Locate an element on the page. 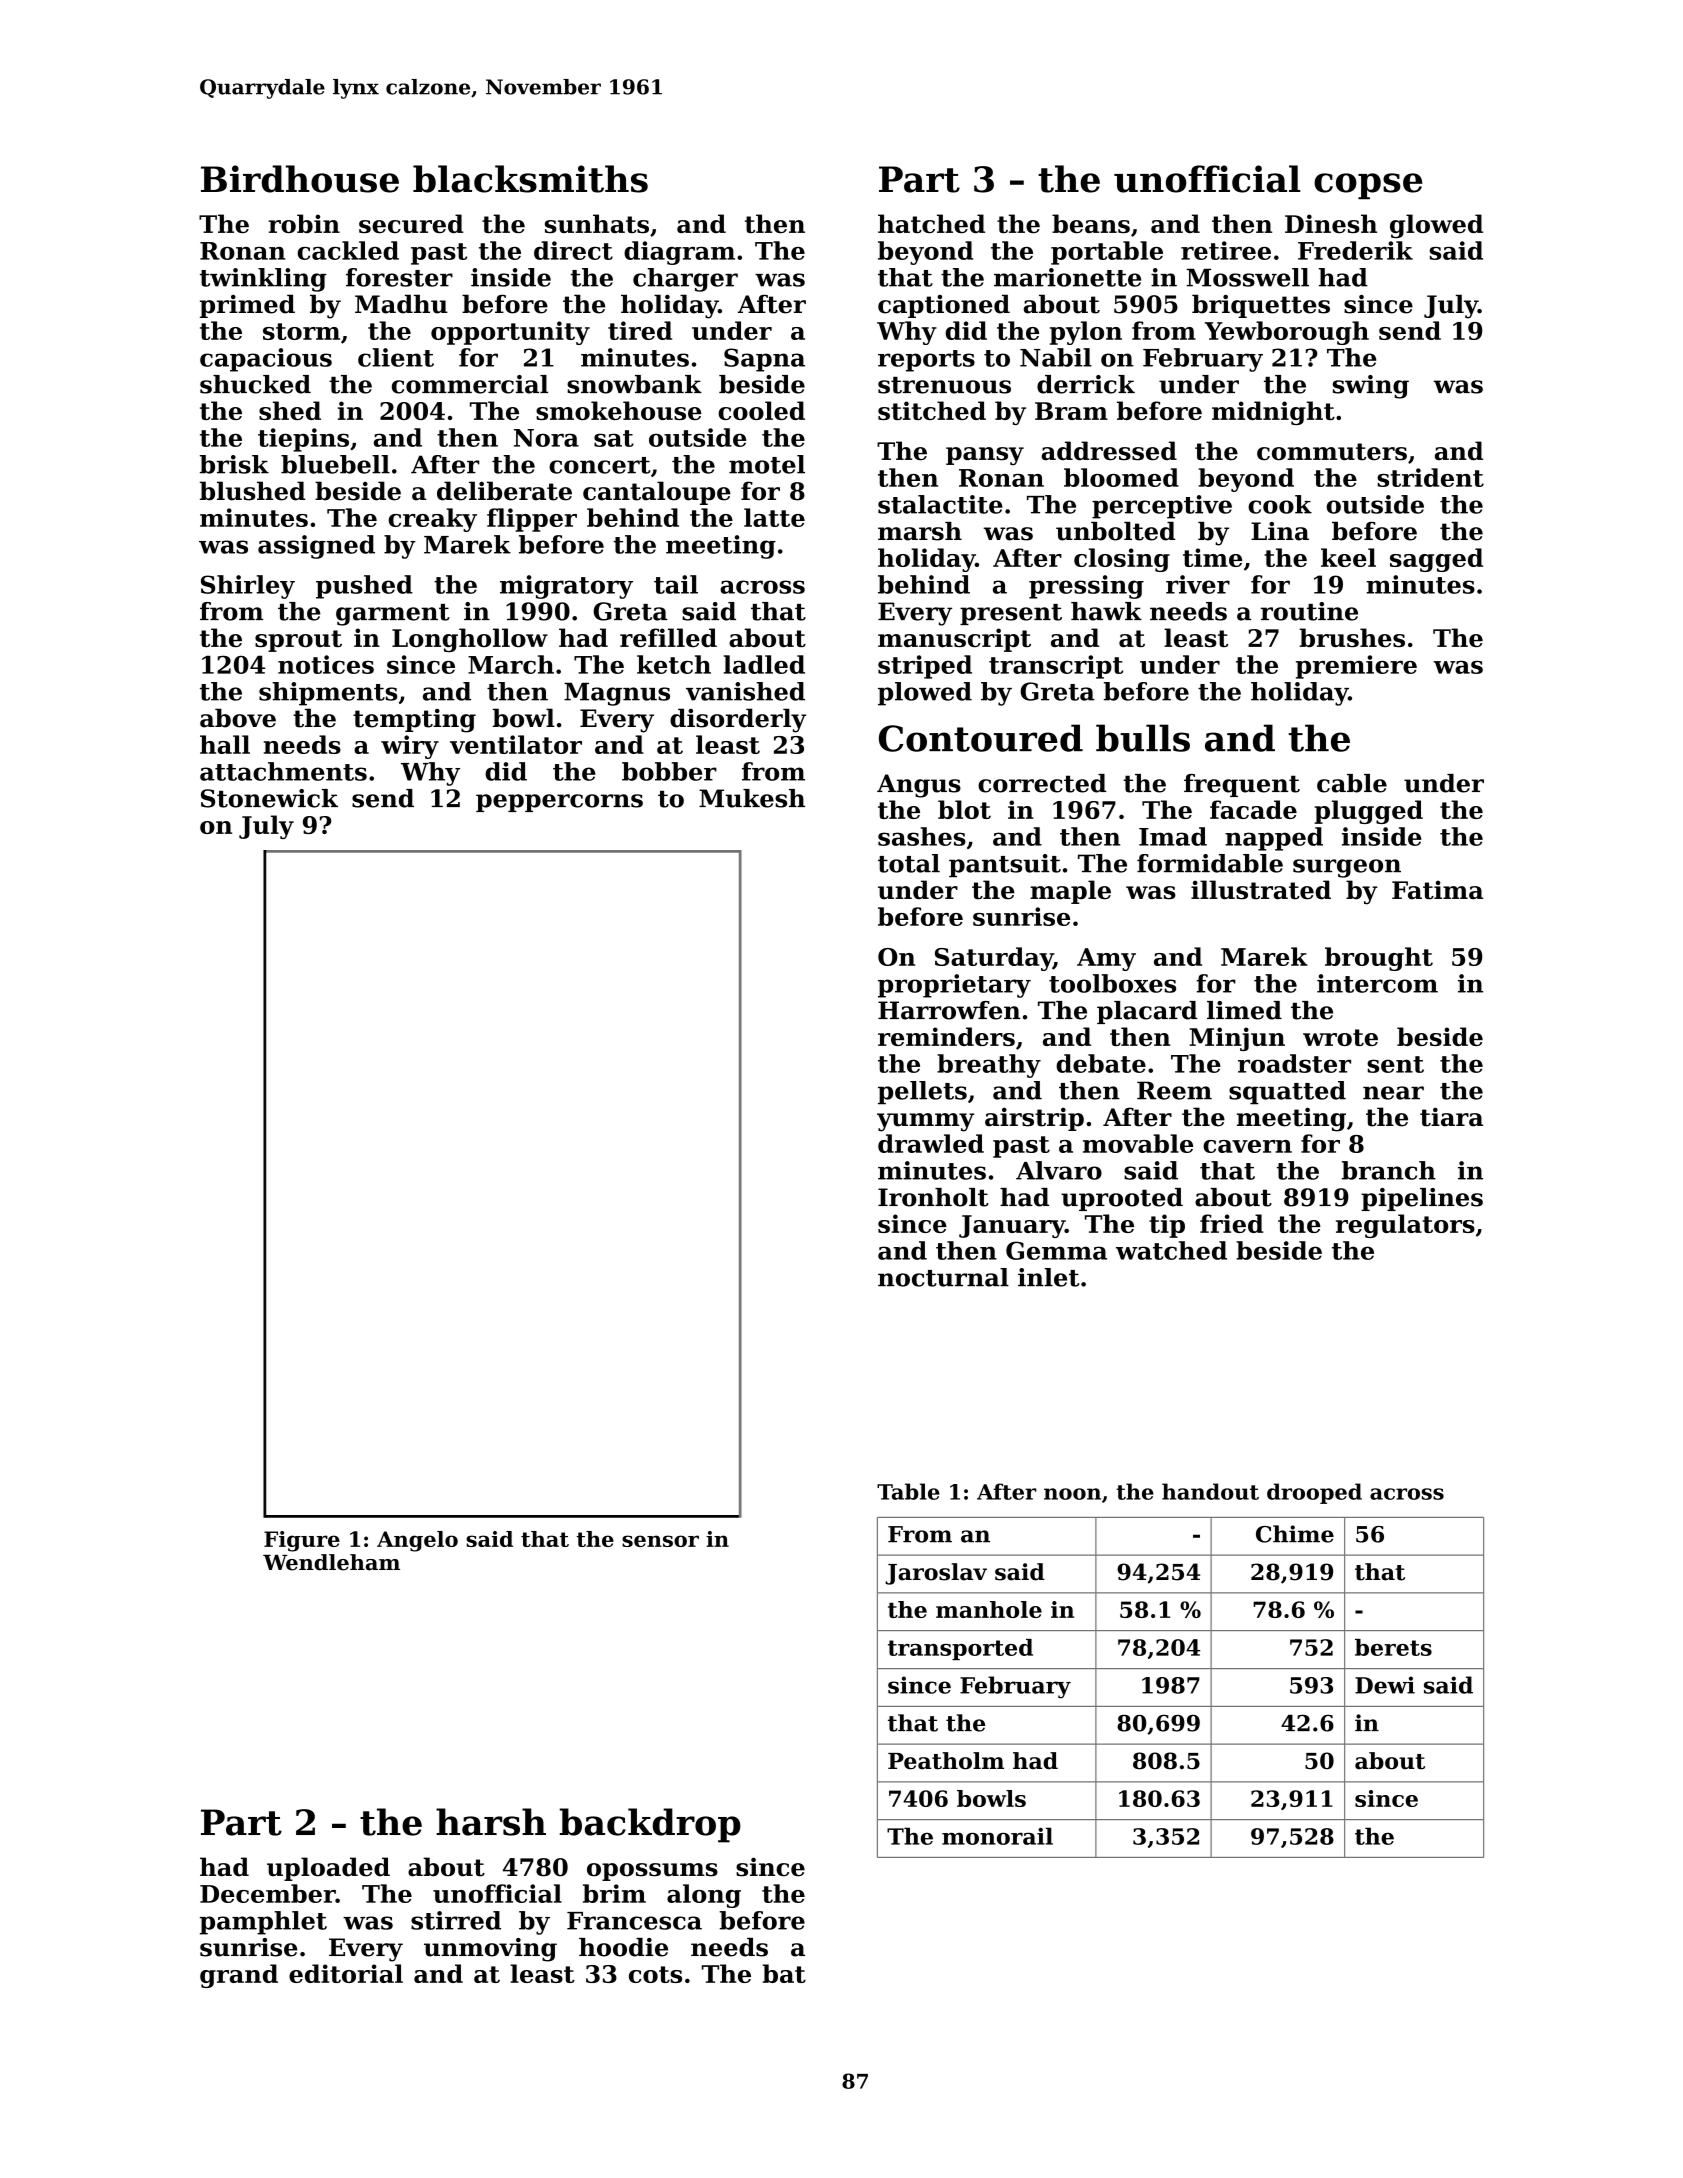 This page has width=1683, height=2178. near is located at coordinates (1393, 1093).
